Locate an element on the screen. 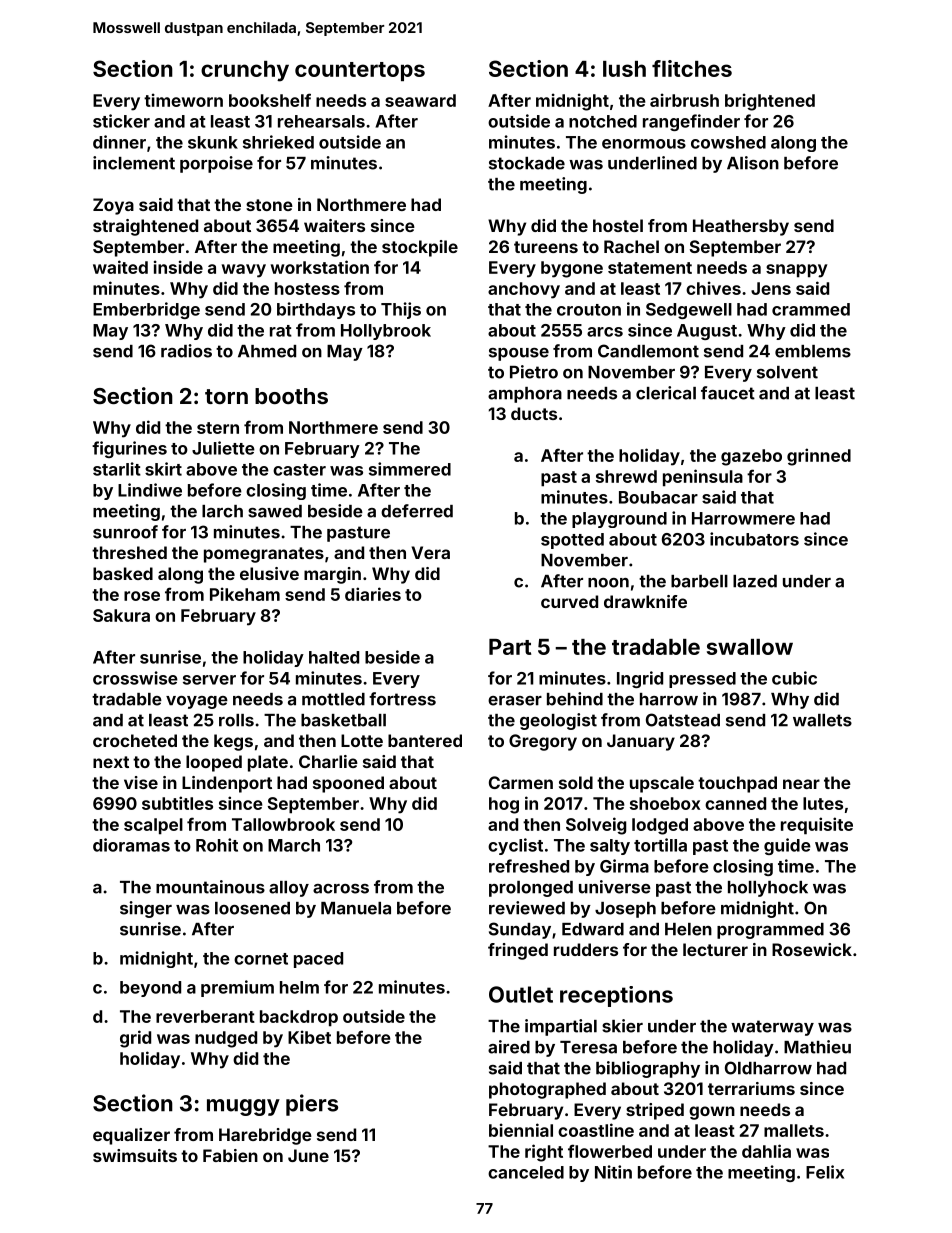 The width and height of the screenshot is (952, 1233). aired is located at coordinates (509, 1047).
